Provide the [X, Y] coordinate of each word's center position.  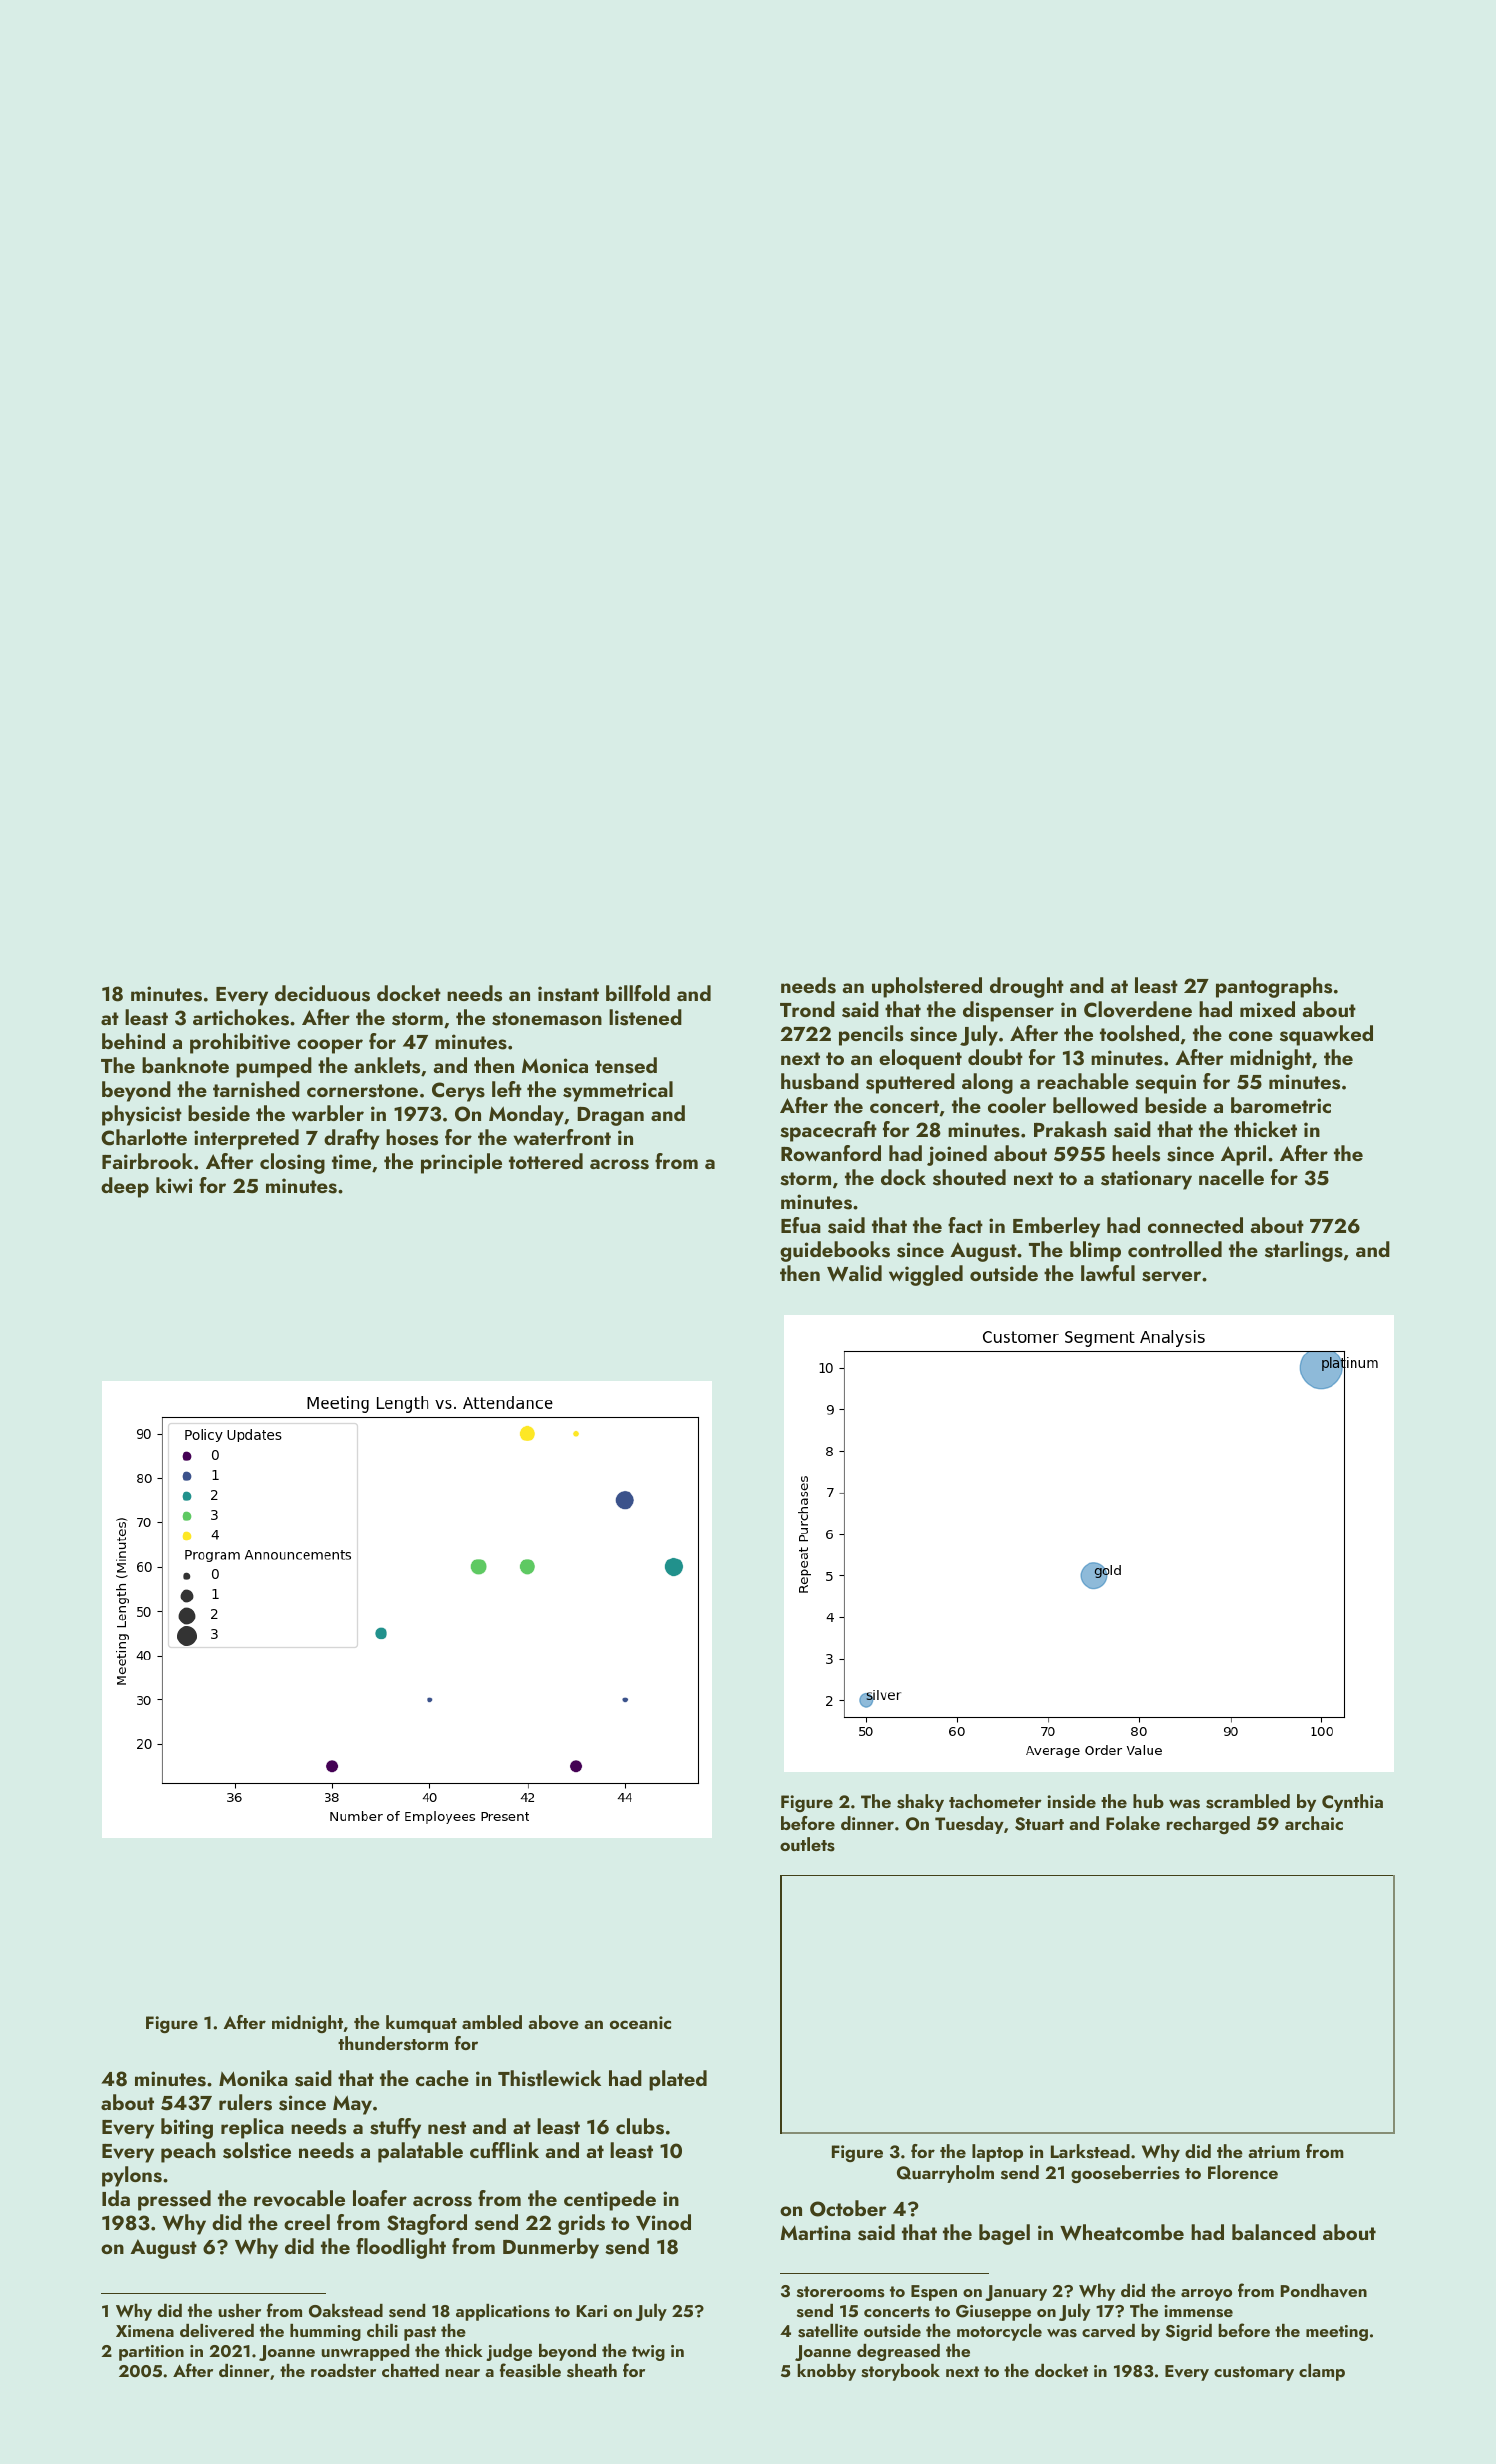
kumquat [421, 2024]
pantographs [1274, 987]
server [1171, 1276]
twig [648, 2353]
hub [1148, 1801]
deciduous [322, 993]
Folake [1133, 1823]
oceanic [640, 2022]
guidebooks [835, 1251]
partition [151, 2353]
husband [820, 1081]
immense [1198, 2311]
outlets [807, 1844]
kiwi [174, 1185]
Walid [854, 1273]
